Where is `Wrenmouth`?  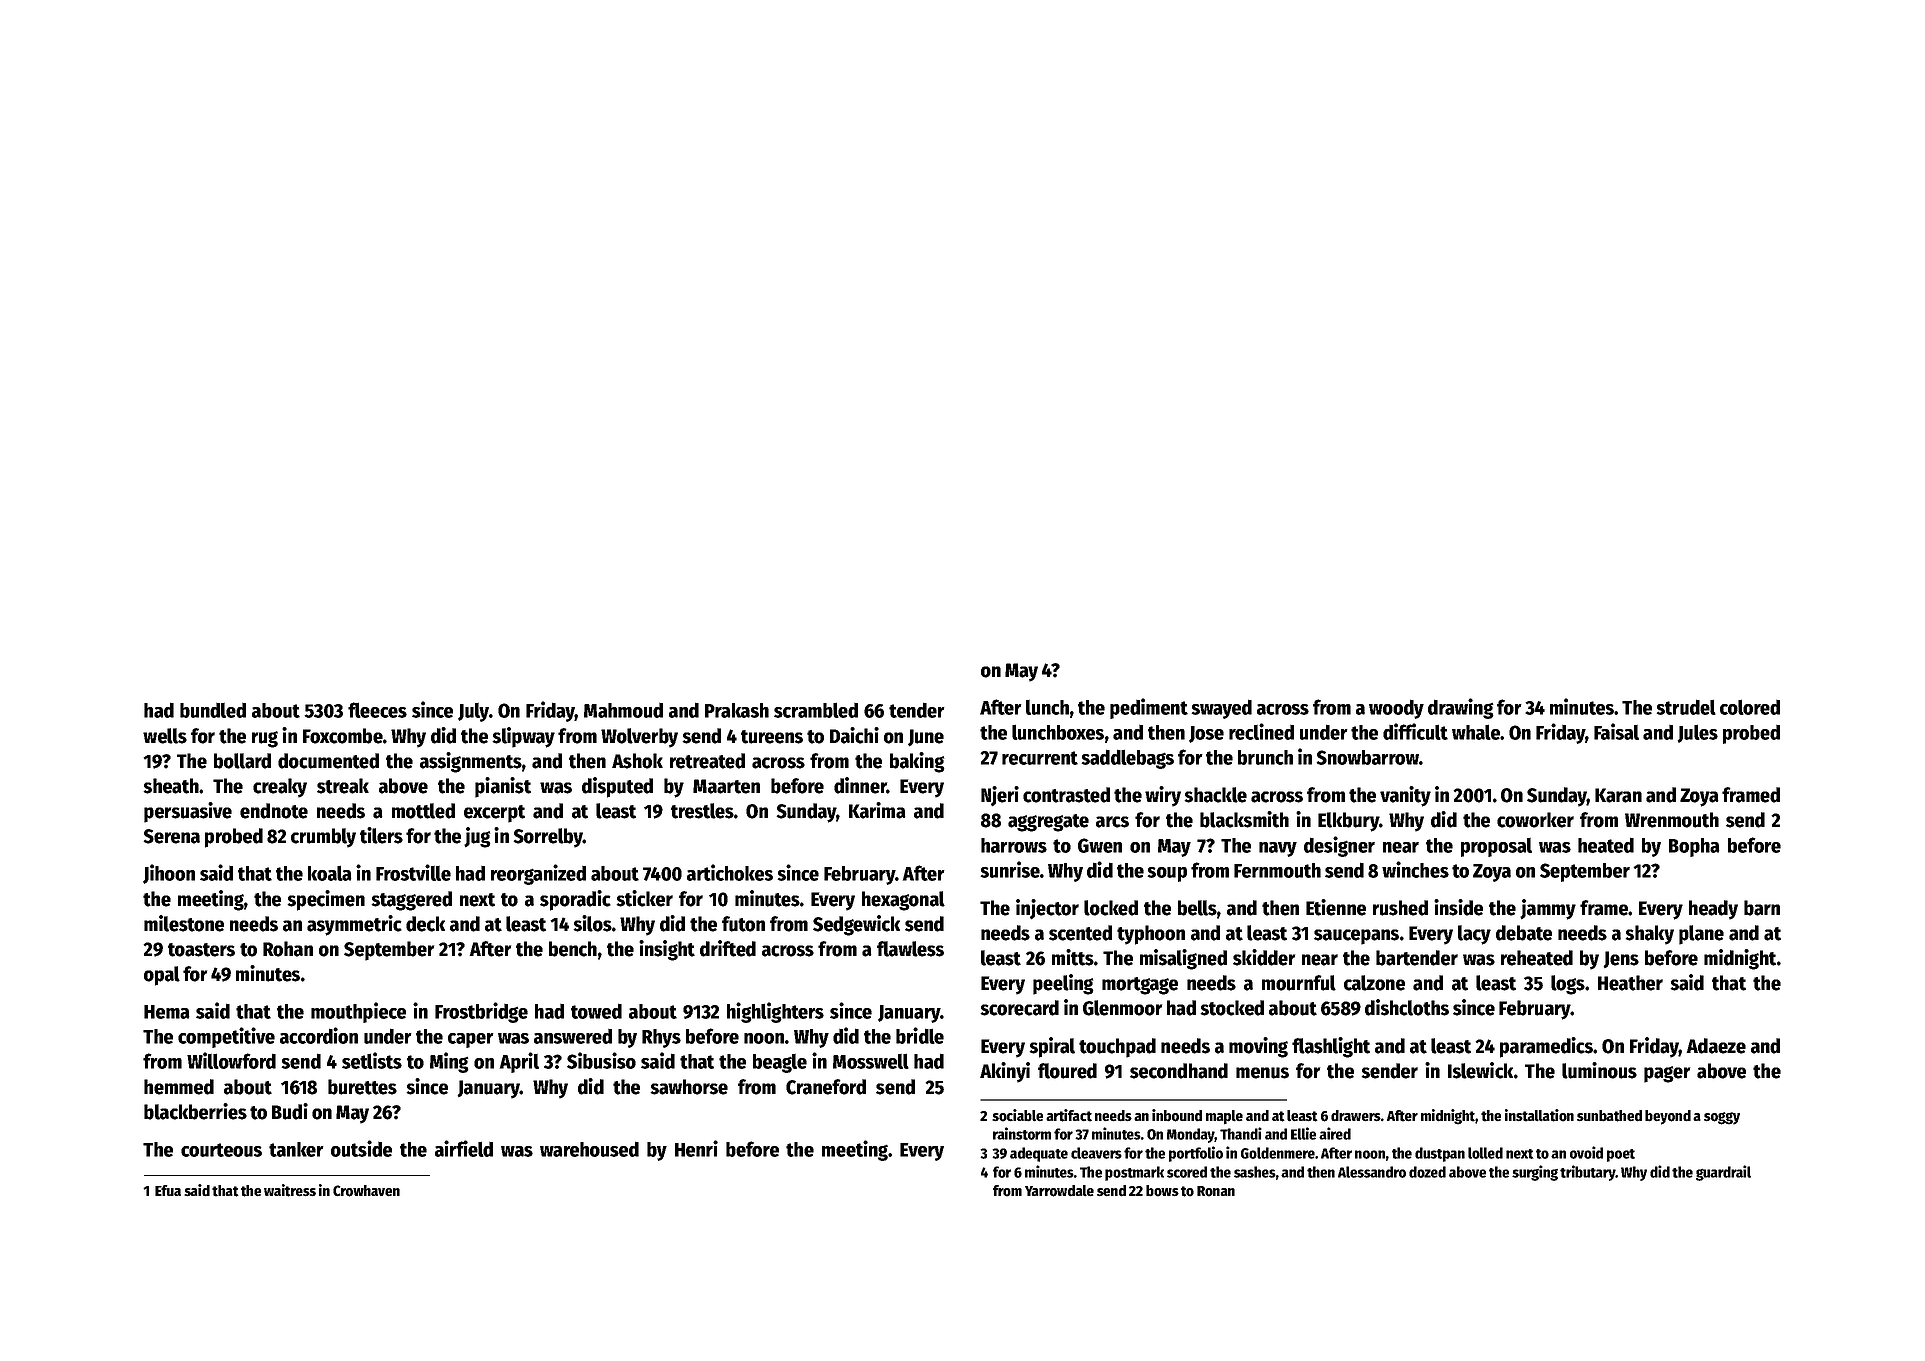 Wrenmouth is located at coordinates (1672, 820).
